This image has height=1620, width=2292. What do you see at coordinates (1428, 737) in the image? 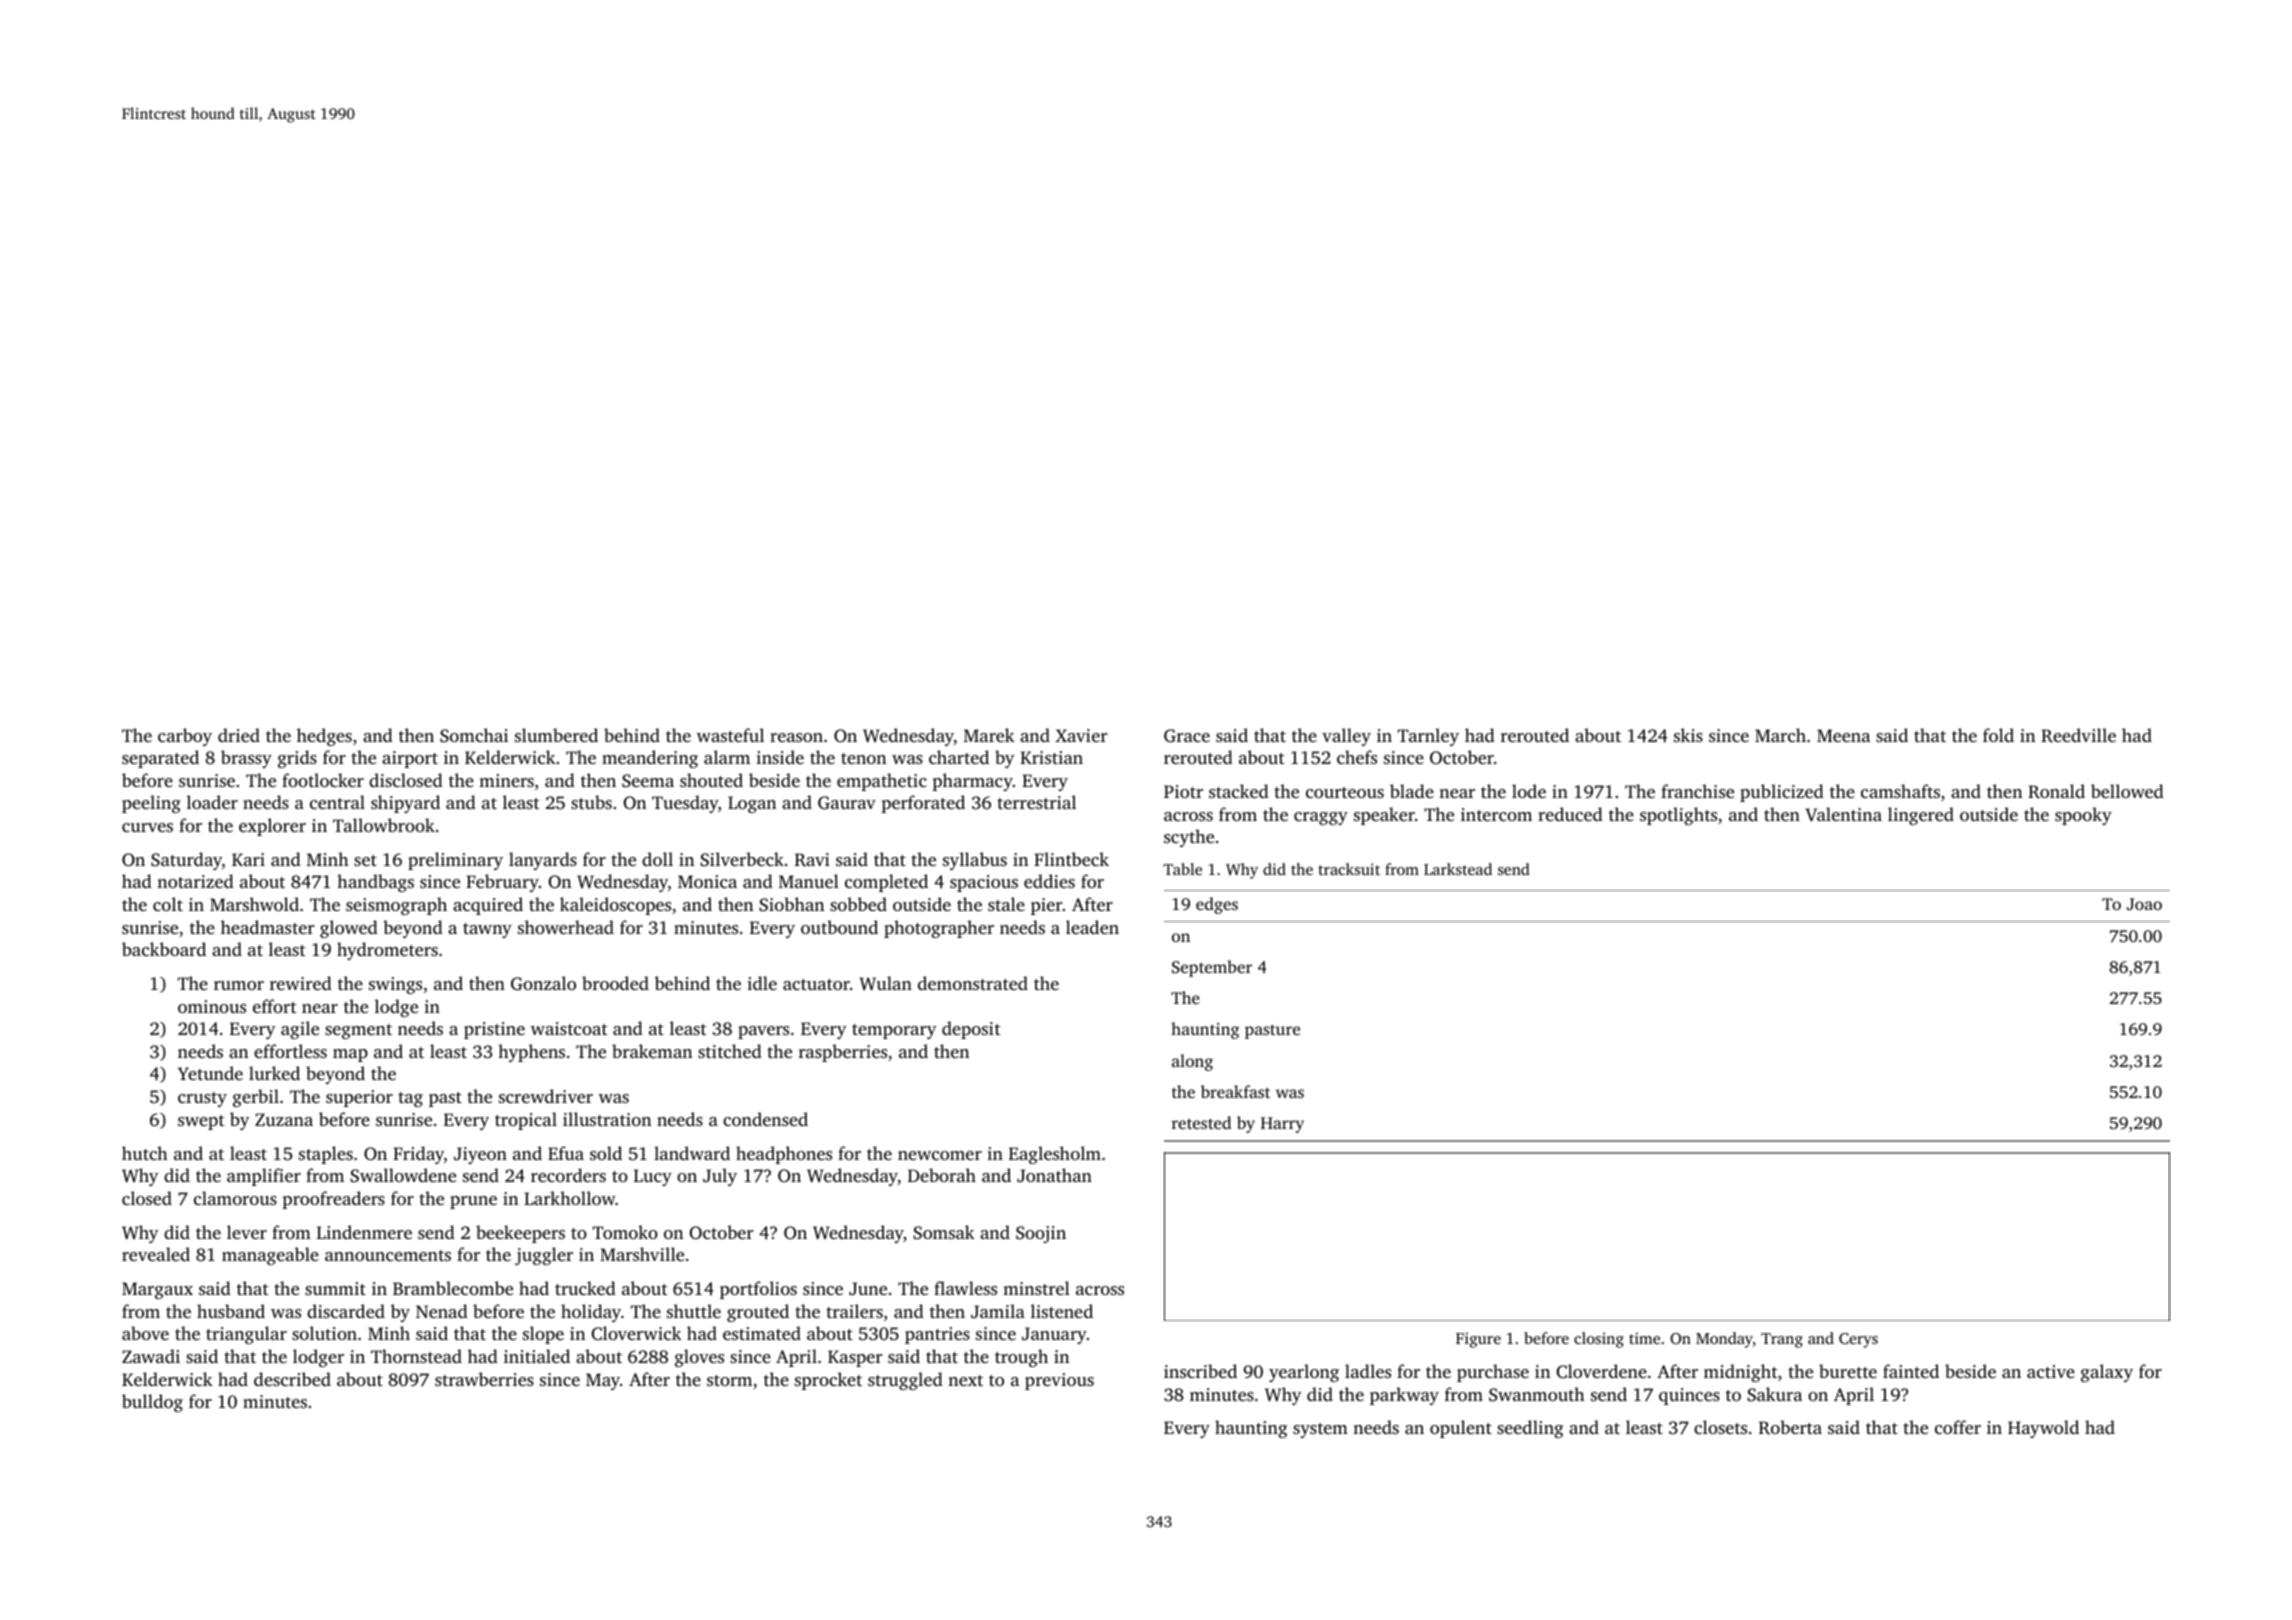
I see `Tarnley` at bounding box center [1428, 737].
